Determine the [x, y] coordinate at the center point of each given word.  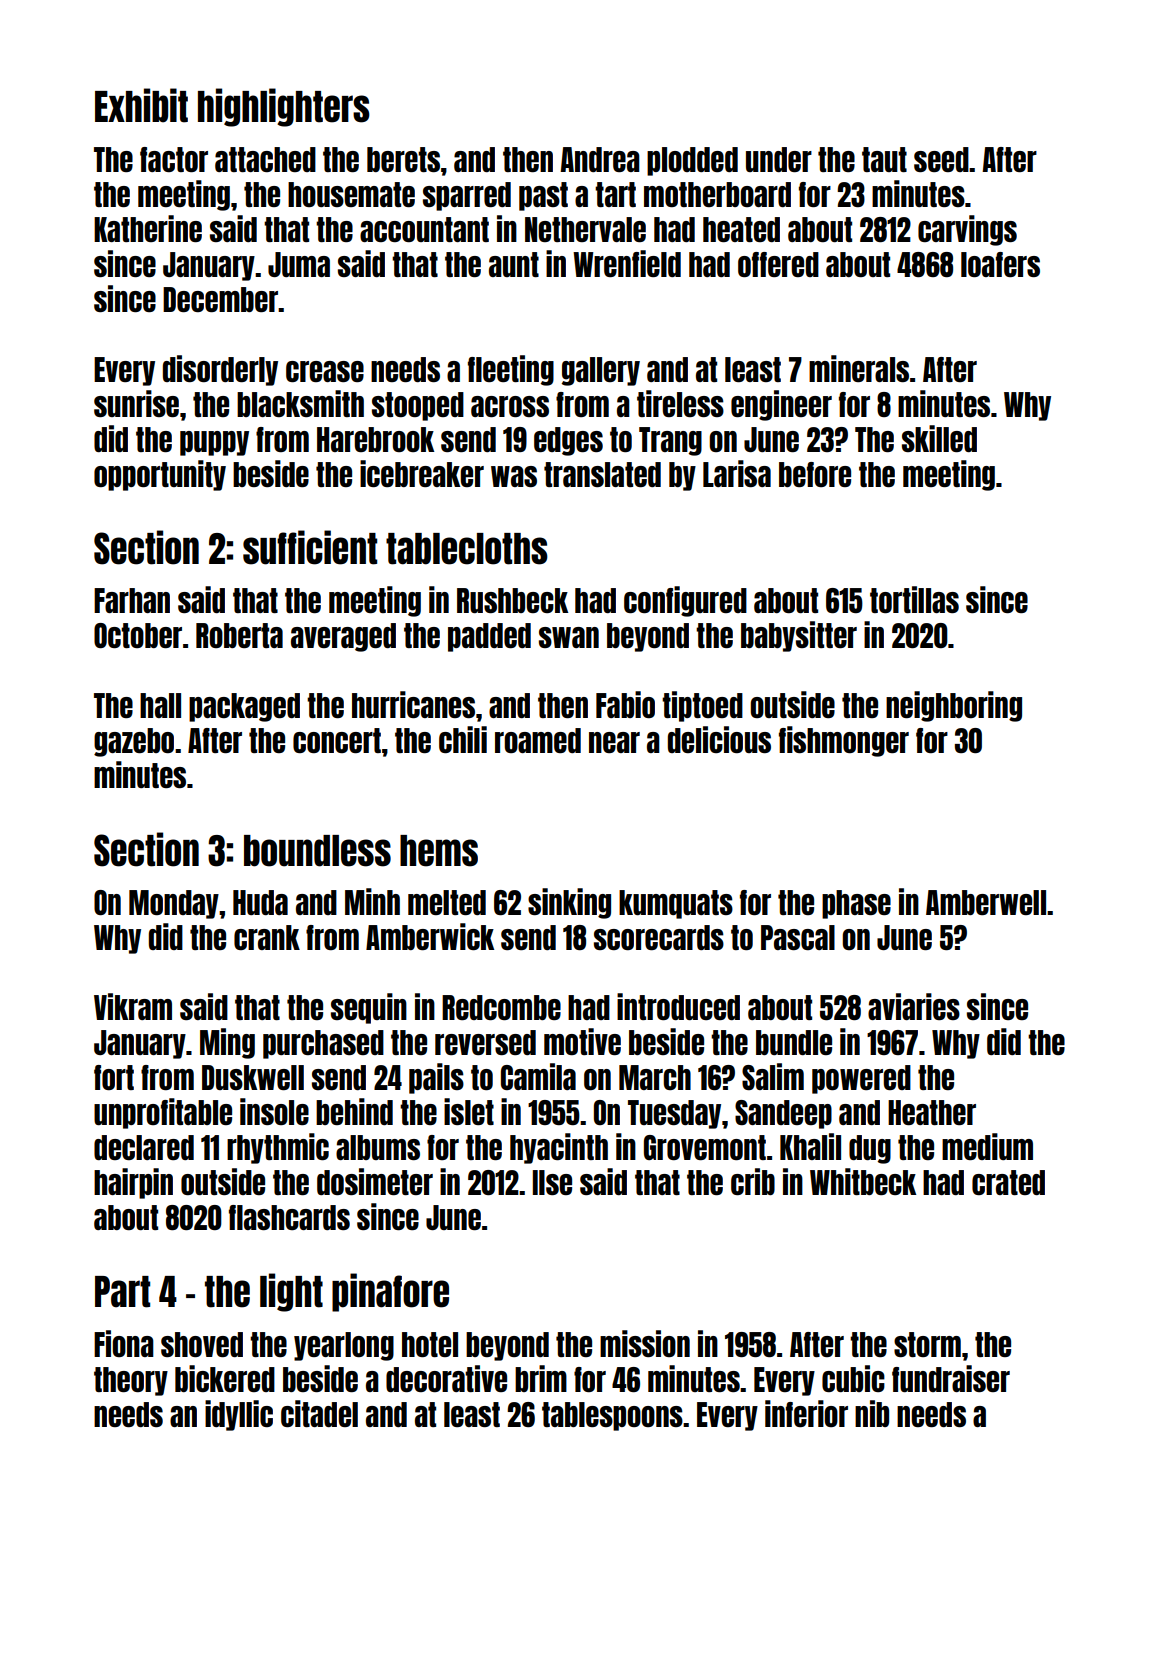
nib [872, 1413]
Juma [299, 264]
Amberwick [430, 936]
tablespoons [612, 1416]
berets [403, 159]
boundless [317, 851]
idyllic [239, 1415]
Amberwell [986, 902]
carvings [967, 230]
